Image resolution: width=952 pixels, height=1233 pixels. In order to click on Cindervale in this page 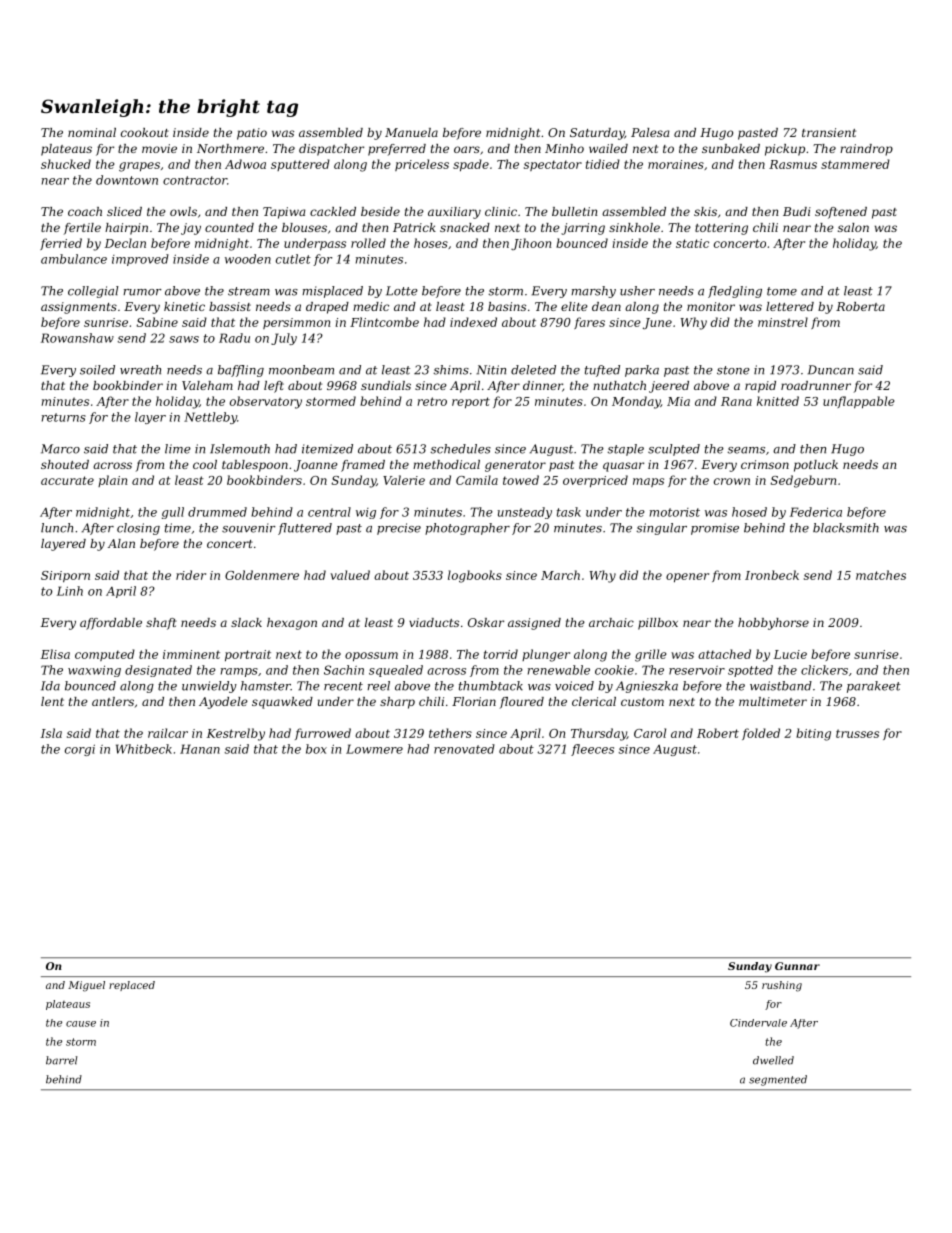, I will do `click(758, 1023)`.
